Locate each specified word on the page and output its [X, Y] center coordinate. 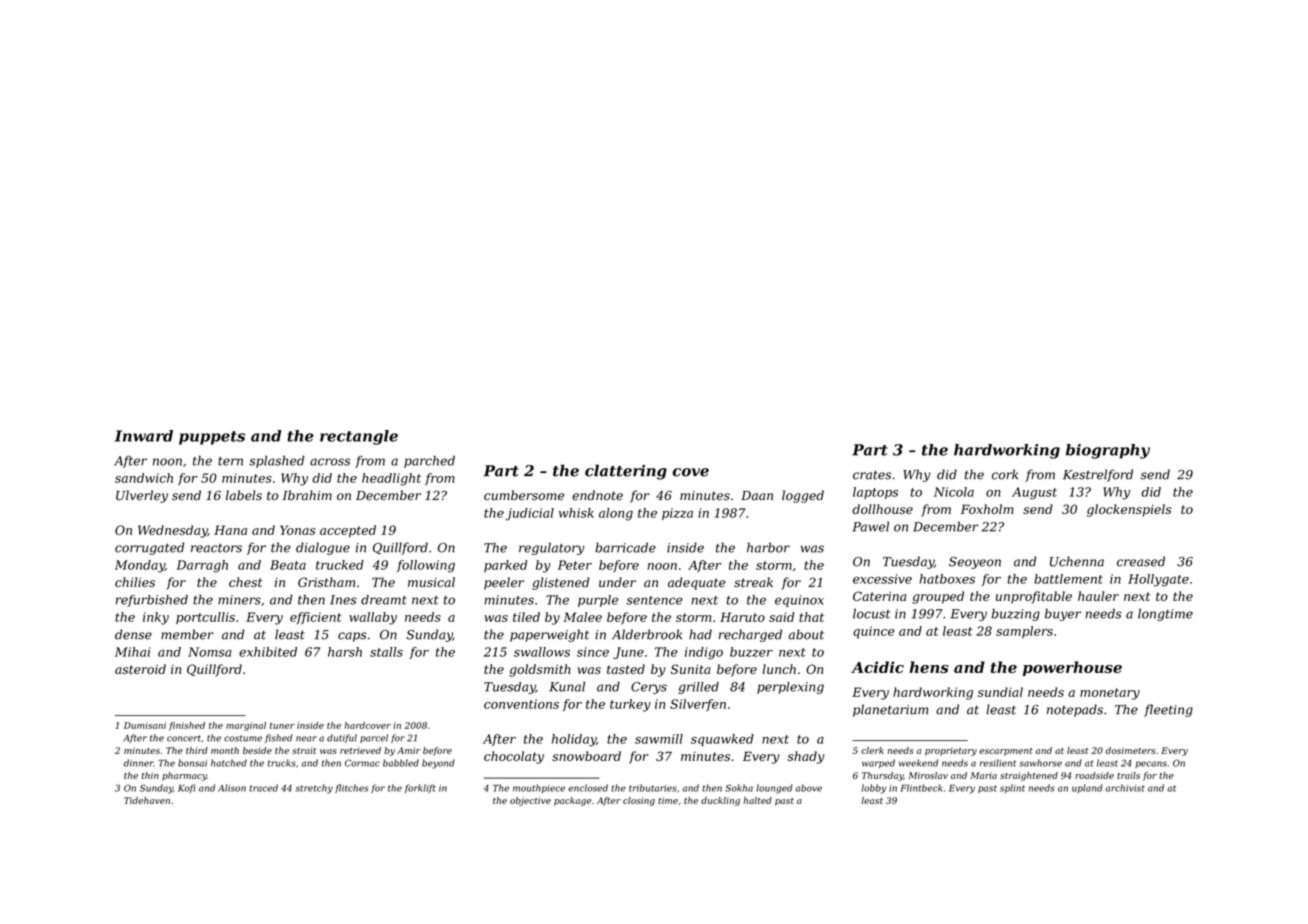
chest [246, 582]
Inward [144, 436]
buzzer [751, 652]
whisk [576, 513]
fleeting [1168, 710]
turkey [630, 705]
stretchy [314, 789]
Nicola [954, 492]
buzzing [1015, 614]
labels [244, 495]
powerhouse [1072, 668]
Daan [757, 495]
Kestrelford [1098, 475]
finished [187, 726]
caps [352, 637]
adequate [697, 583]
